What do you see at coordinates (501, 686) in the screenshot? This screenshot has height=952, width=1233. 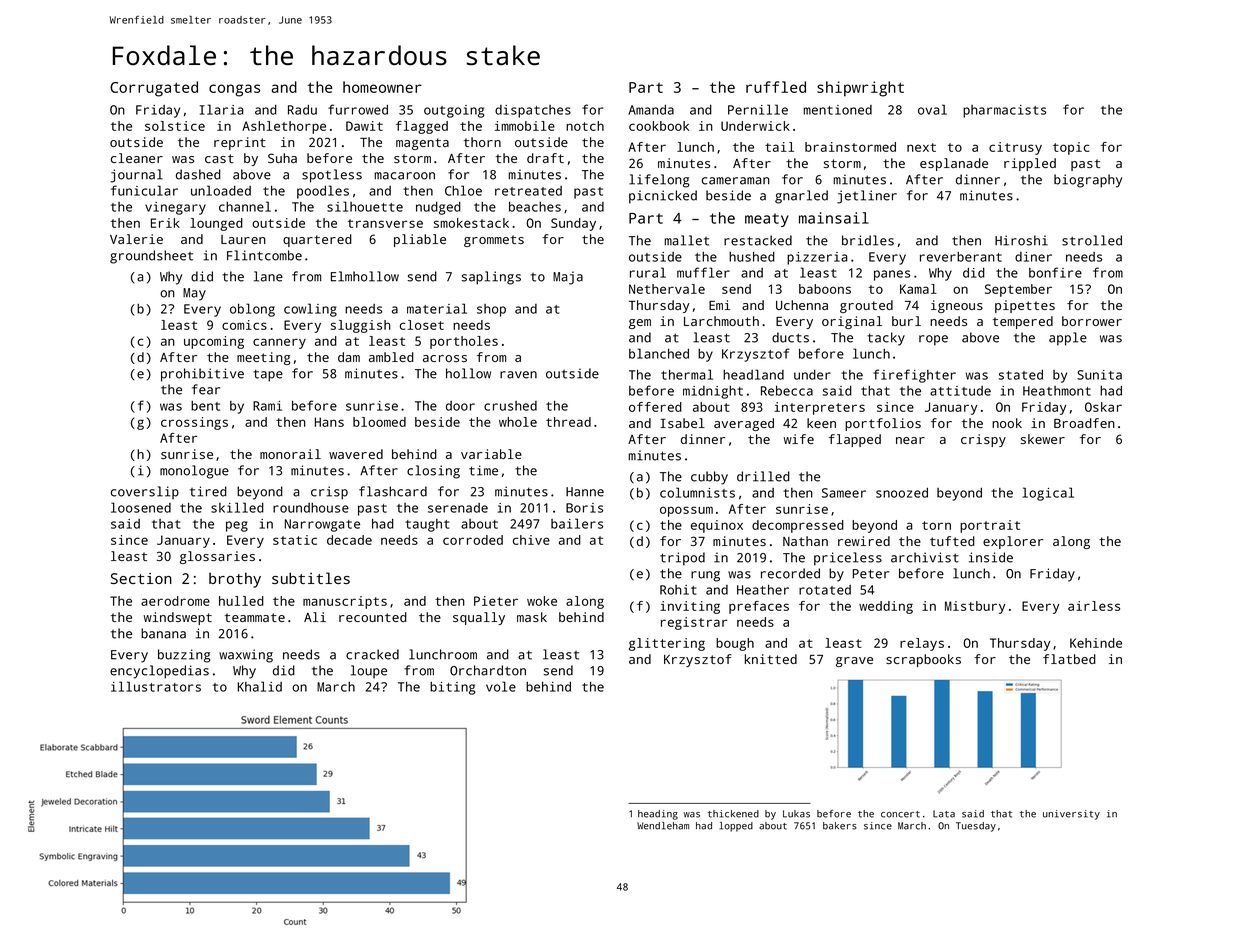 I see `vole` at bounding box center [501, 686].
